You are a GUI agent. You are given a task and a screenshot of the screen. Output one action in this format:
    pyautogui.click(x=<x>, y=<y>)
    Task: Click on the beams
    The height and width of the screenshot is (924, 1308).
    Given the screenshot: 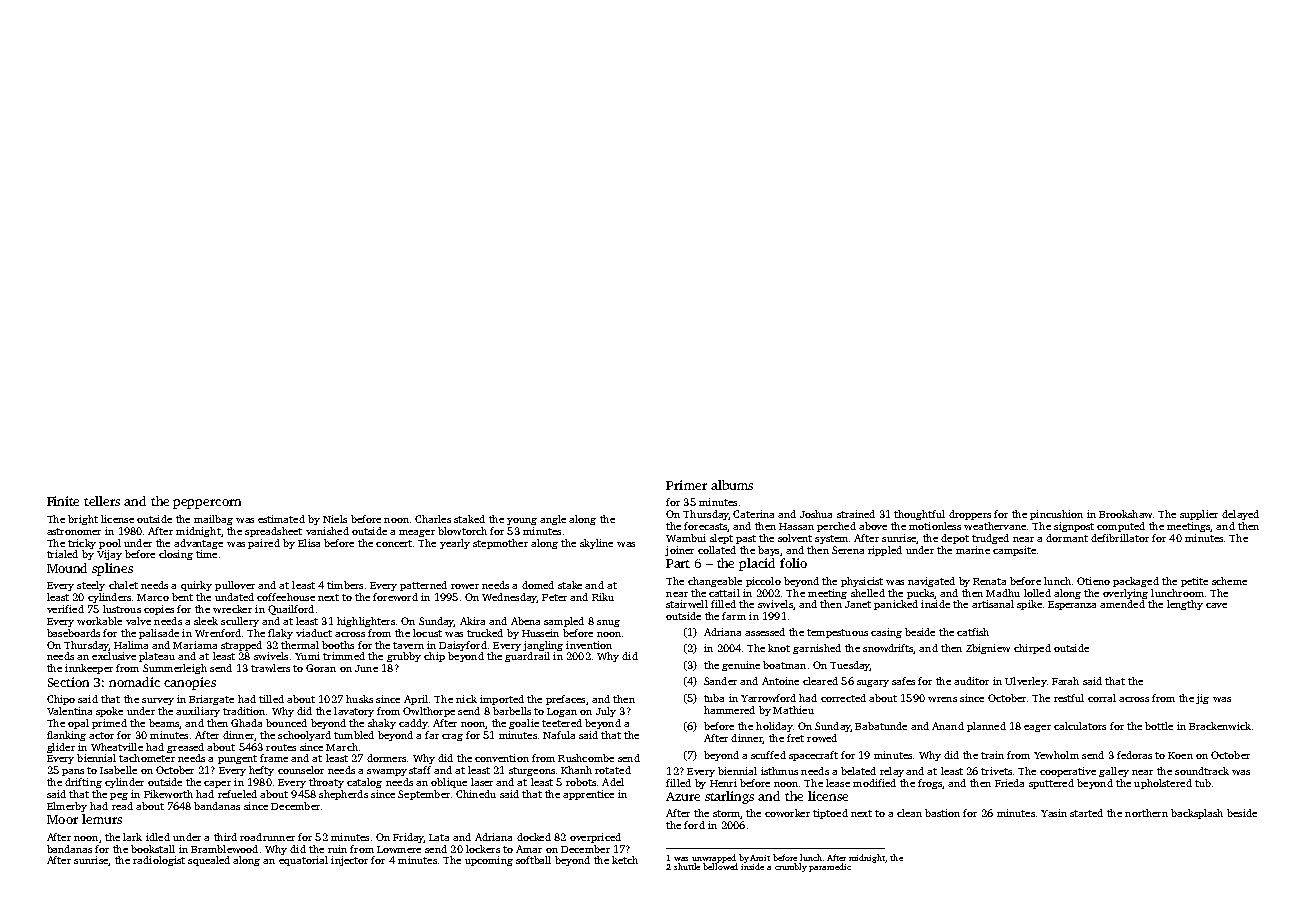 What is the action you would take?
    pyautogui.click(x=164, y=724)
